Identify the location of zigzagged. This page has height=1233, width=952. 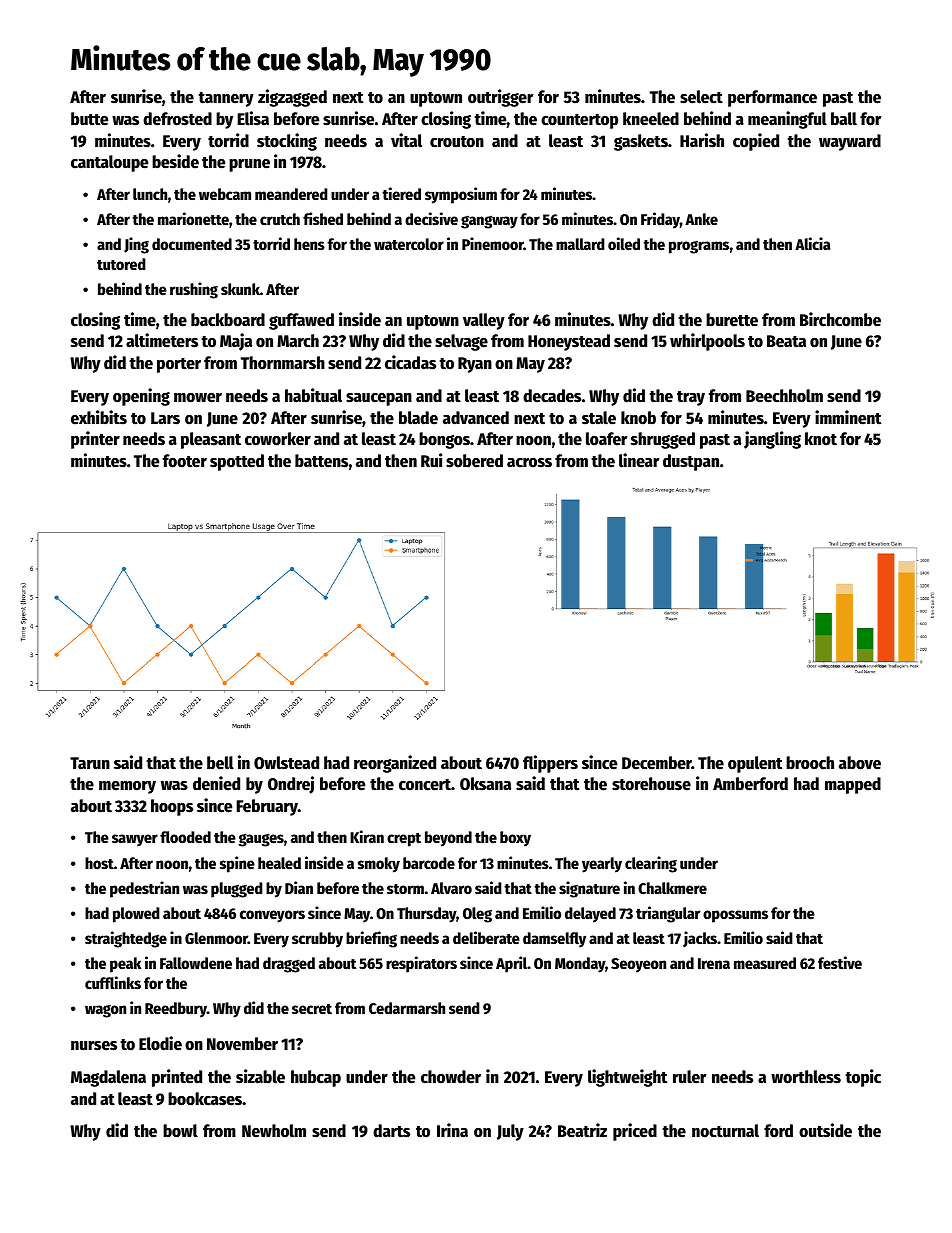
(292, 98).
